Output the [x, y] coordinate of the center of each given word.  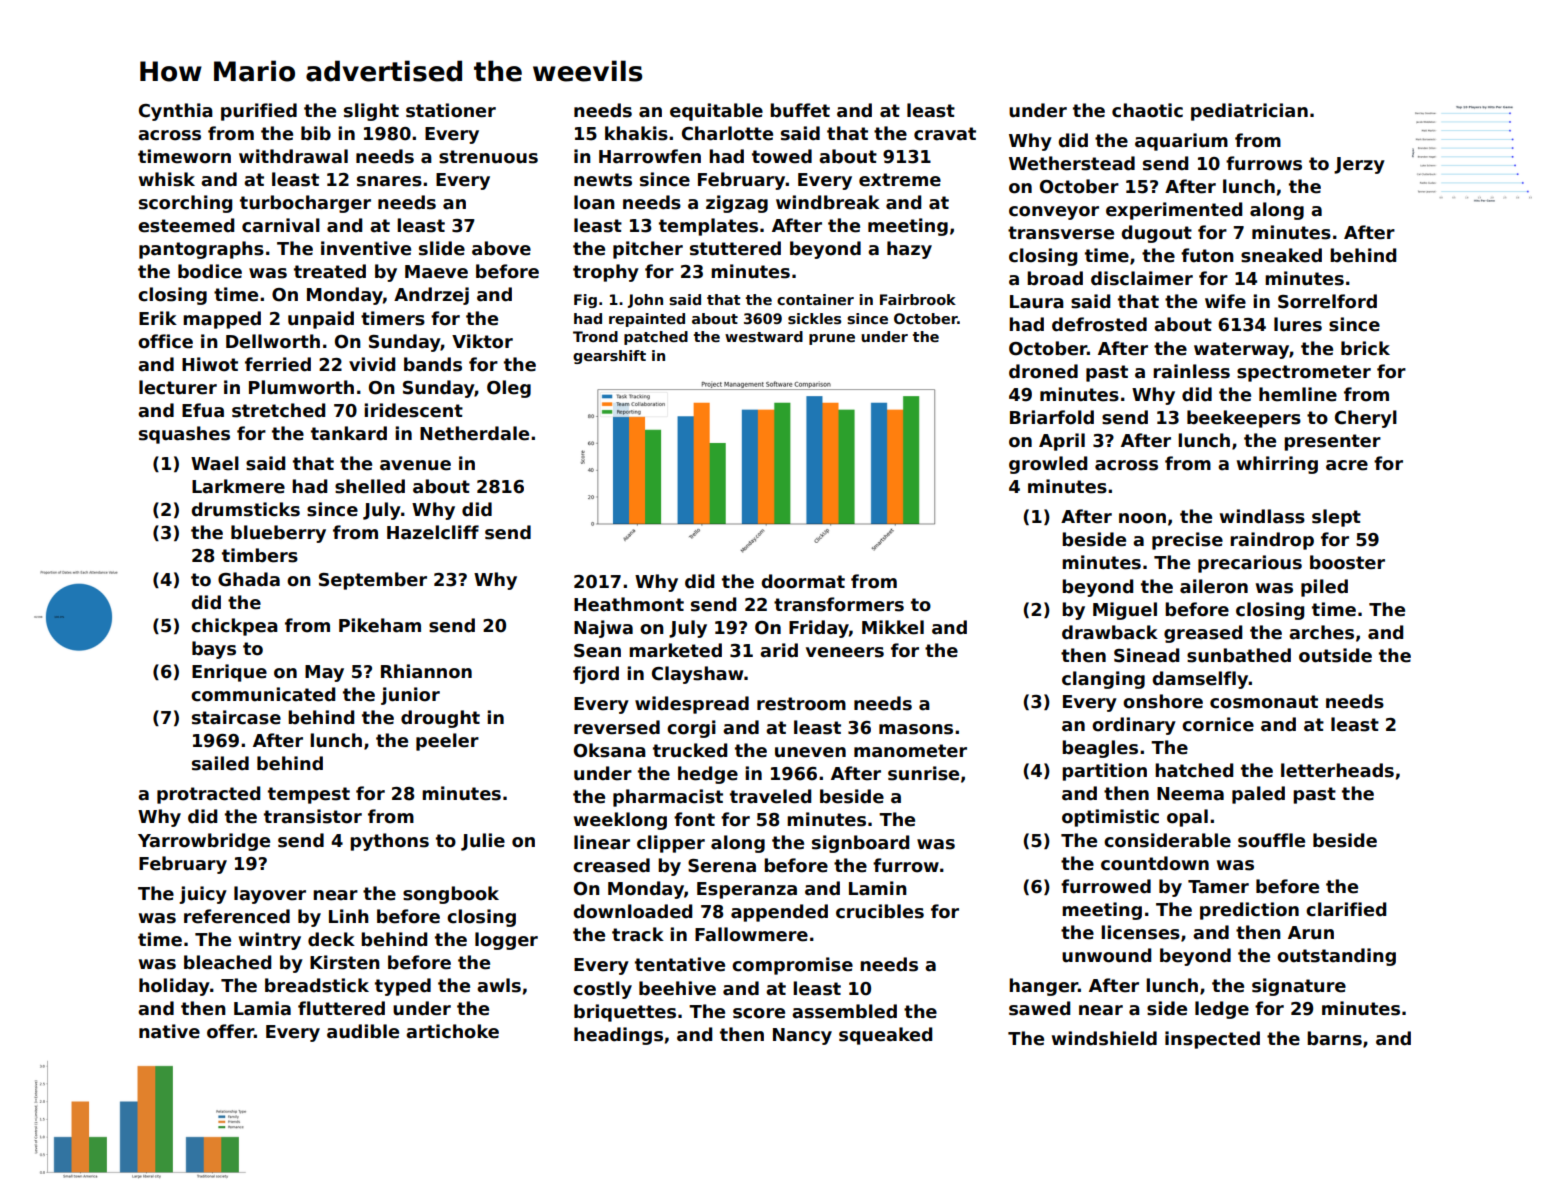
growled [1048, 465]
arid [779, 650]
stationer [451, 110]
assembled [844, 1011]
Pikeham [380, 625]
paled [1258, 795]
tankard [349, 433]
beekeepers [1244, 419]
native [169, 1031]
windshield [1104, 1038]
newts [603, 180]
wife [1225, 301]
